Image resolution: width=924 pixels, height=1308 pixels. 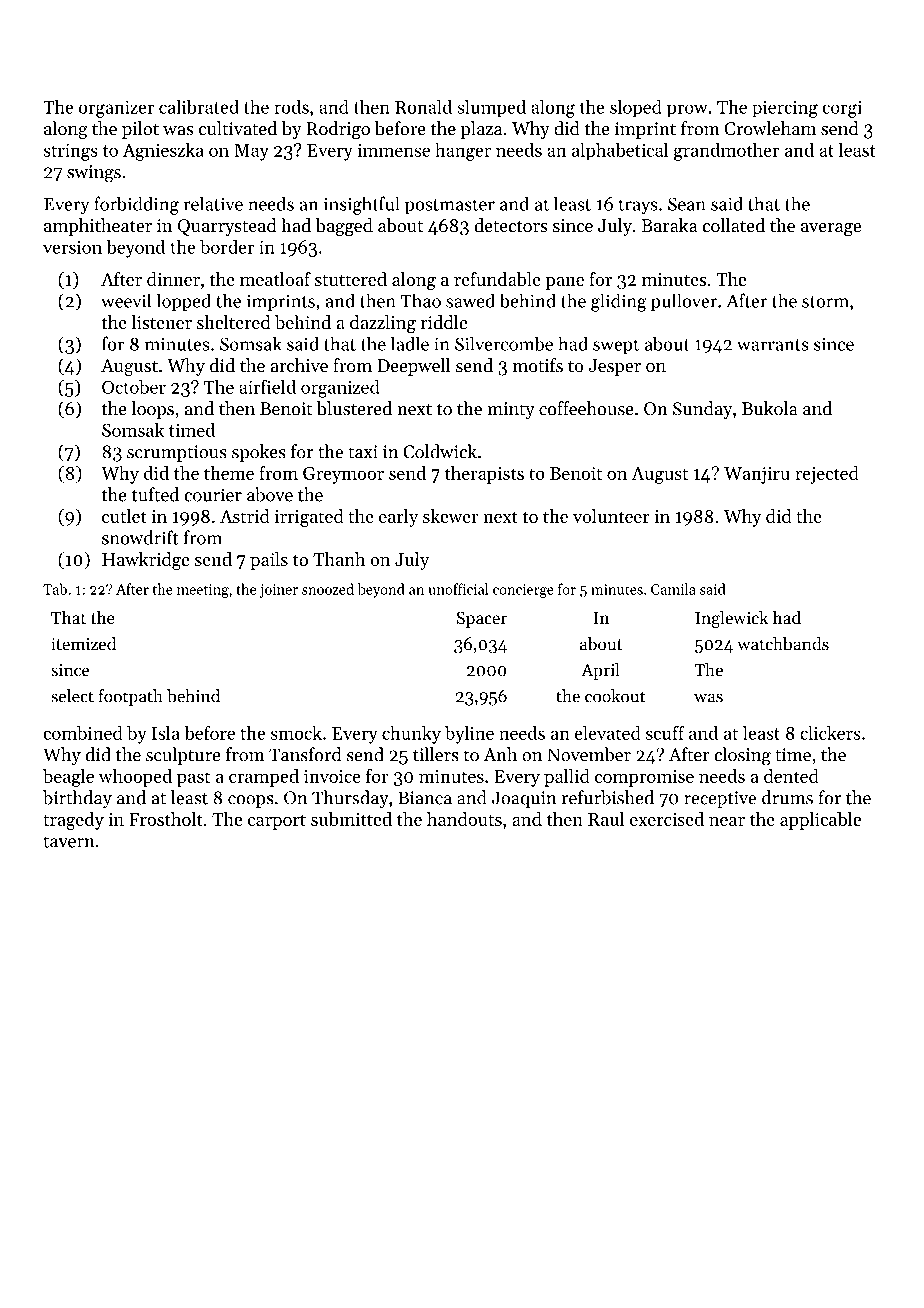 I want to click on spokes, so click(x=259, y=453).
